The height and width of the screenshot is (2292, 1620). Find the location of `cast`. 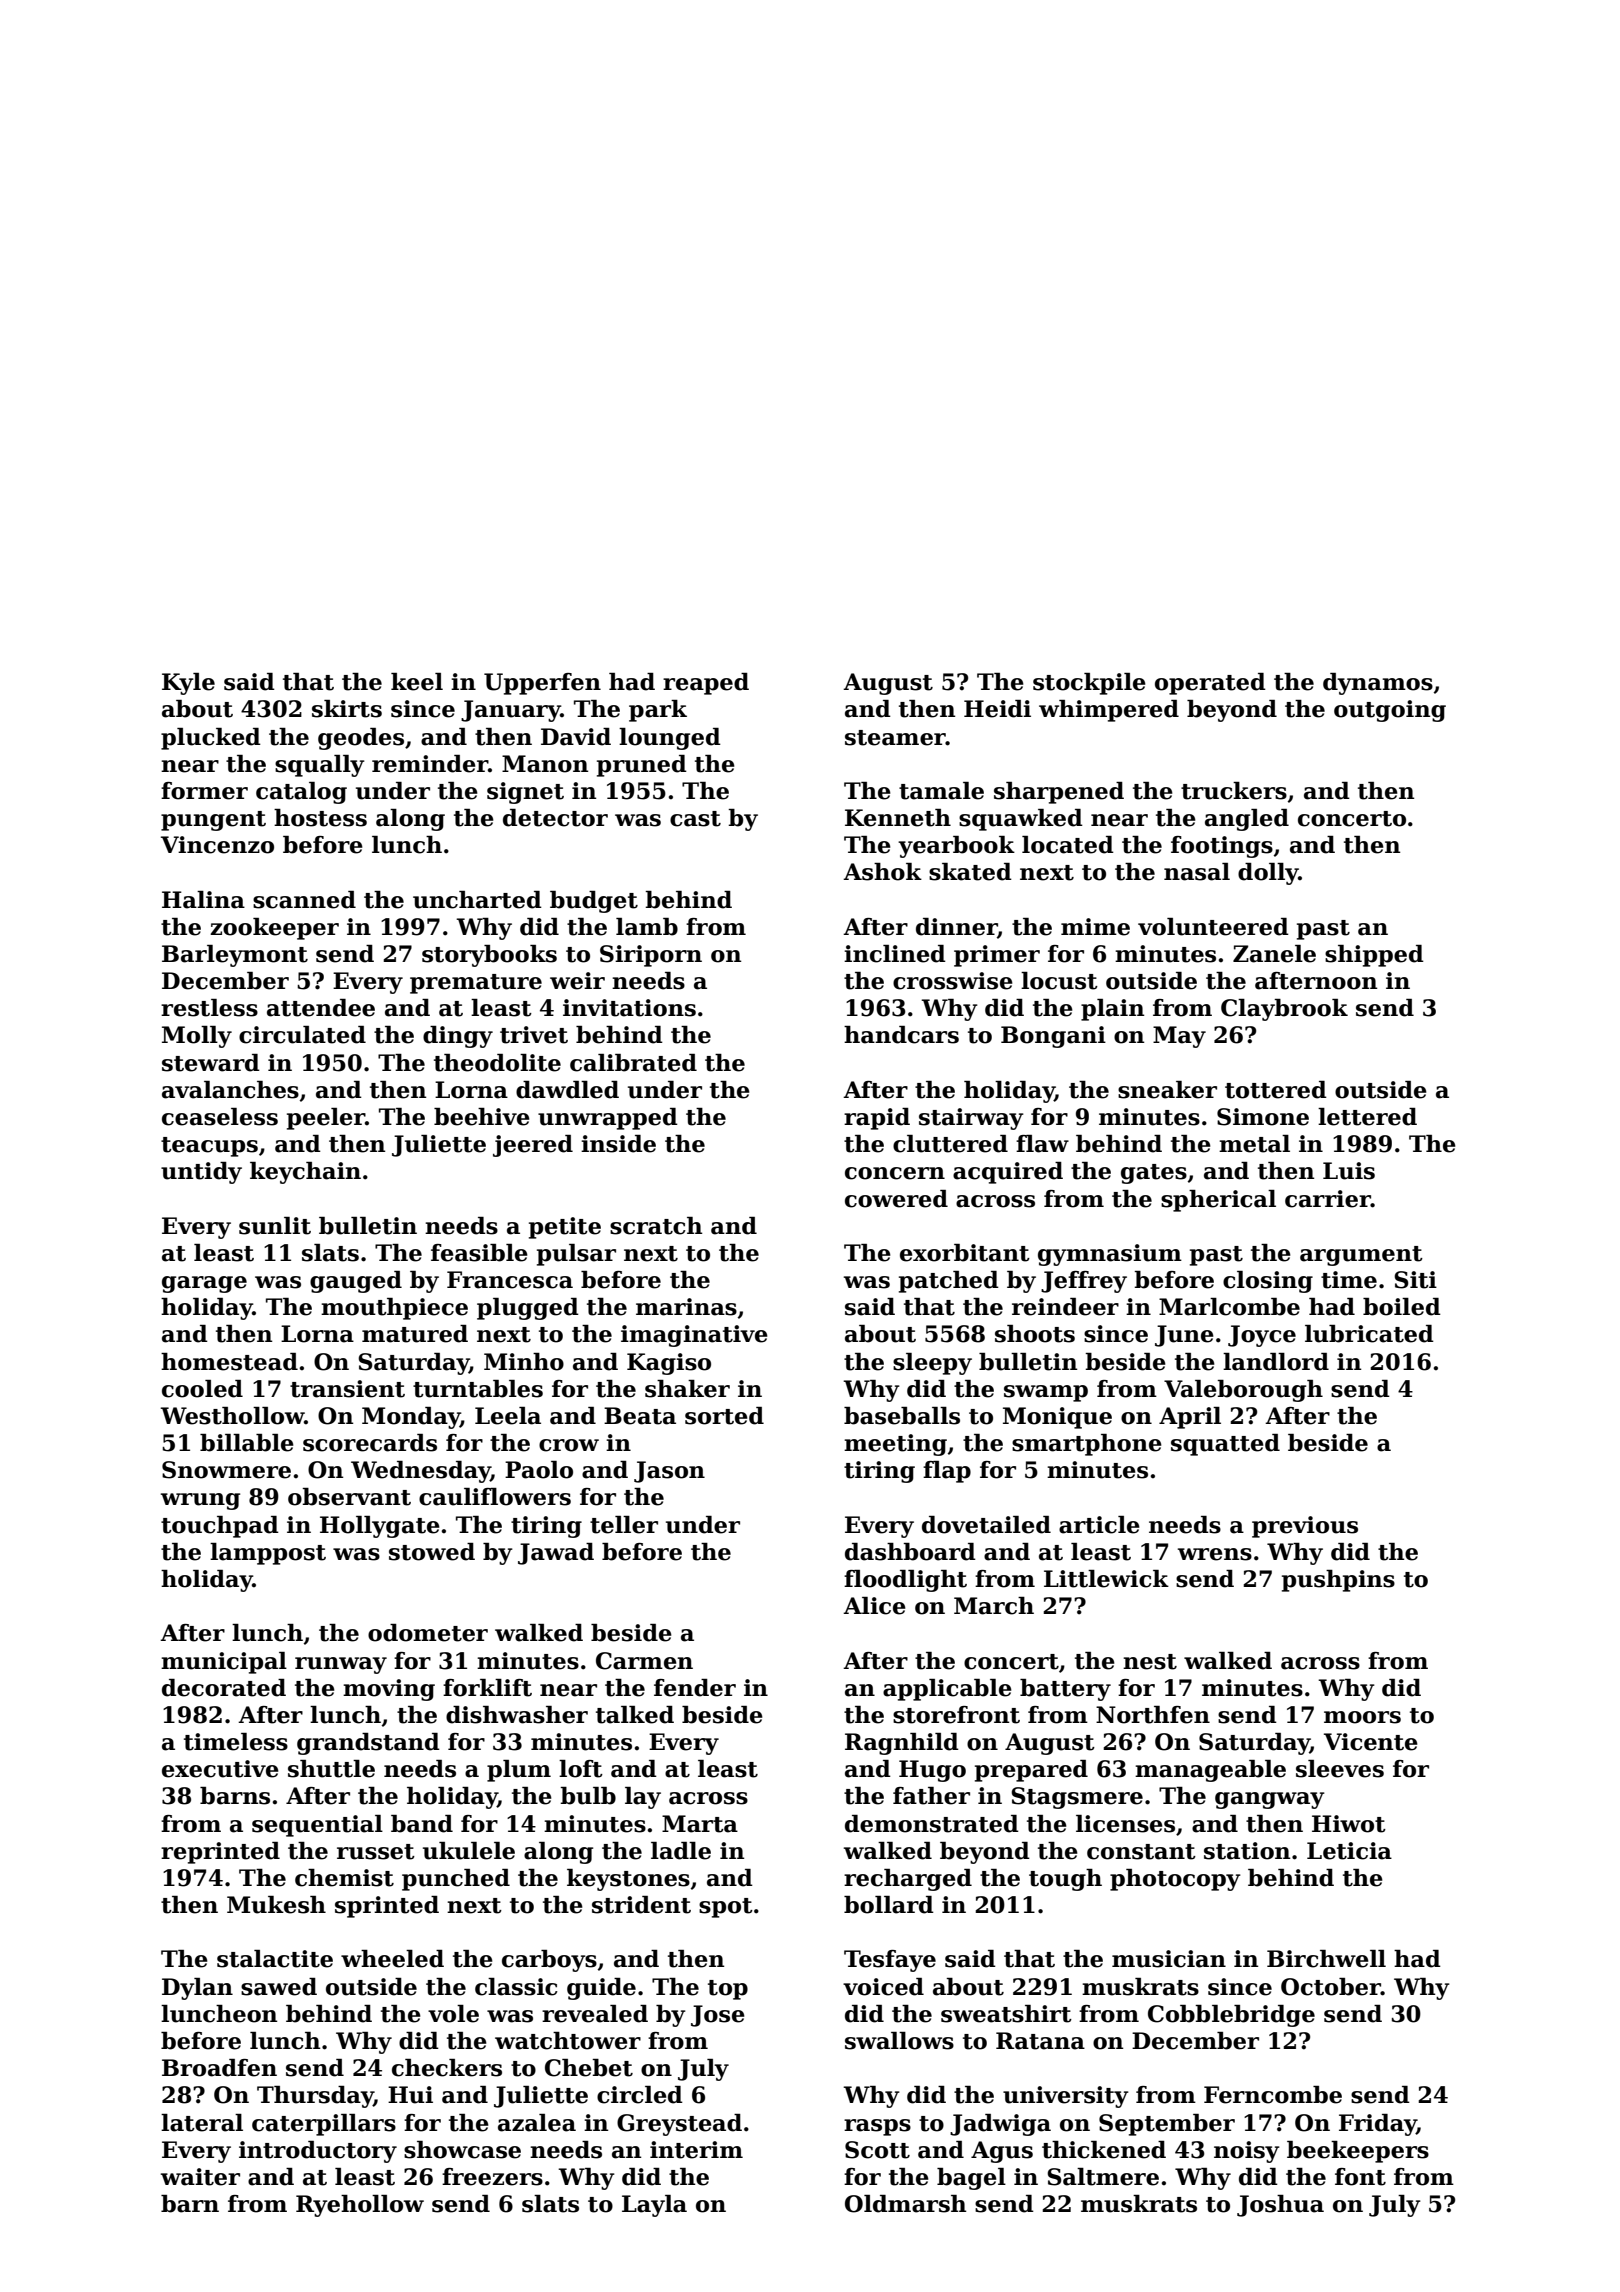

cast is located at coordinates (695, 819).
